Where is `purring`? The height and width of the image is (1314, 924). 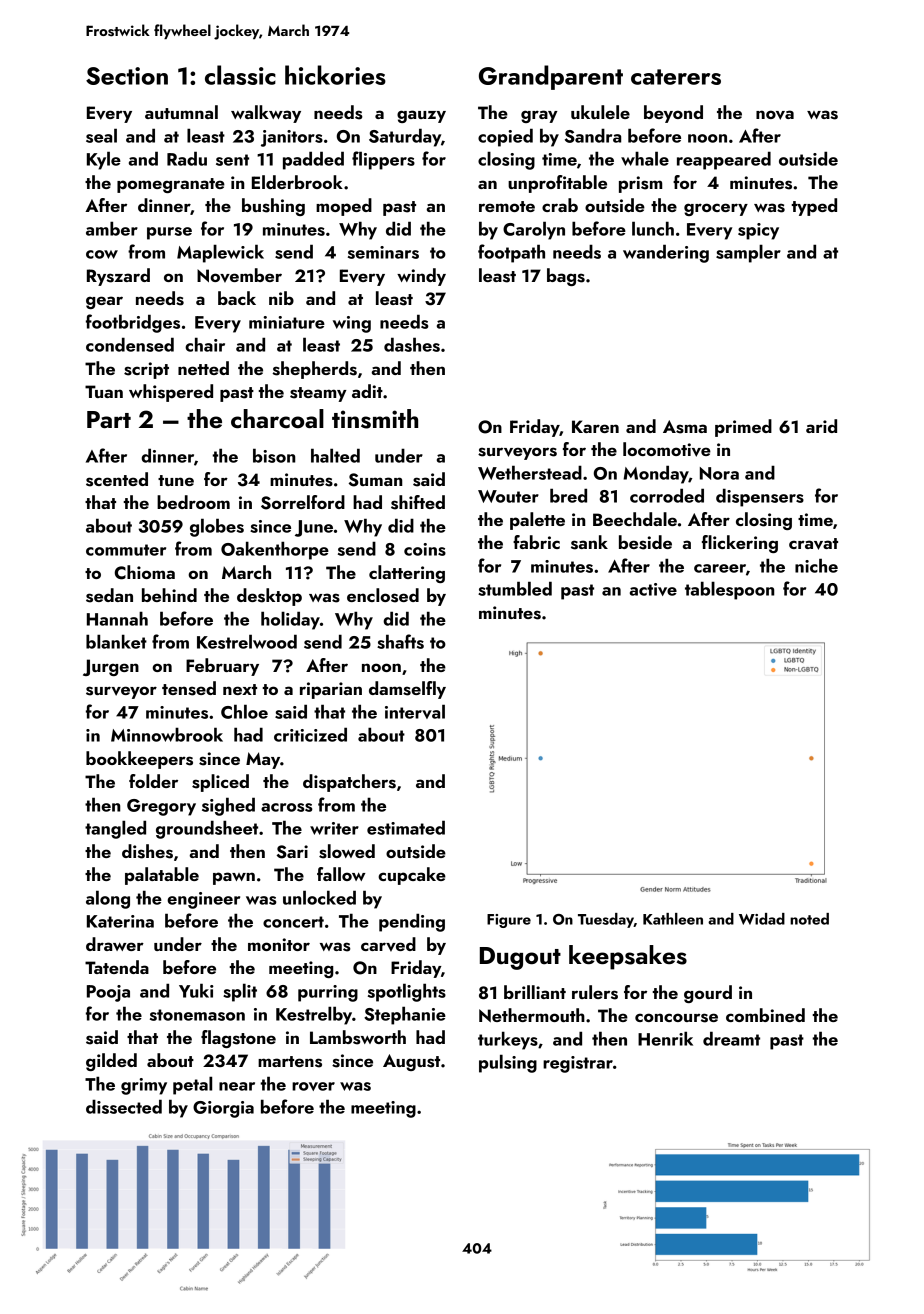
purring is located at coordinates (328, 993).
